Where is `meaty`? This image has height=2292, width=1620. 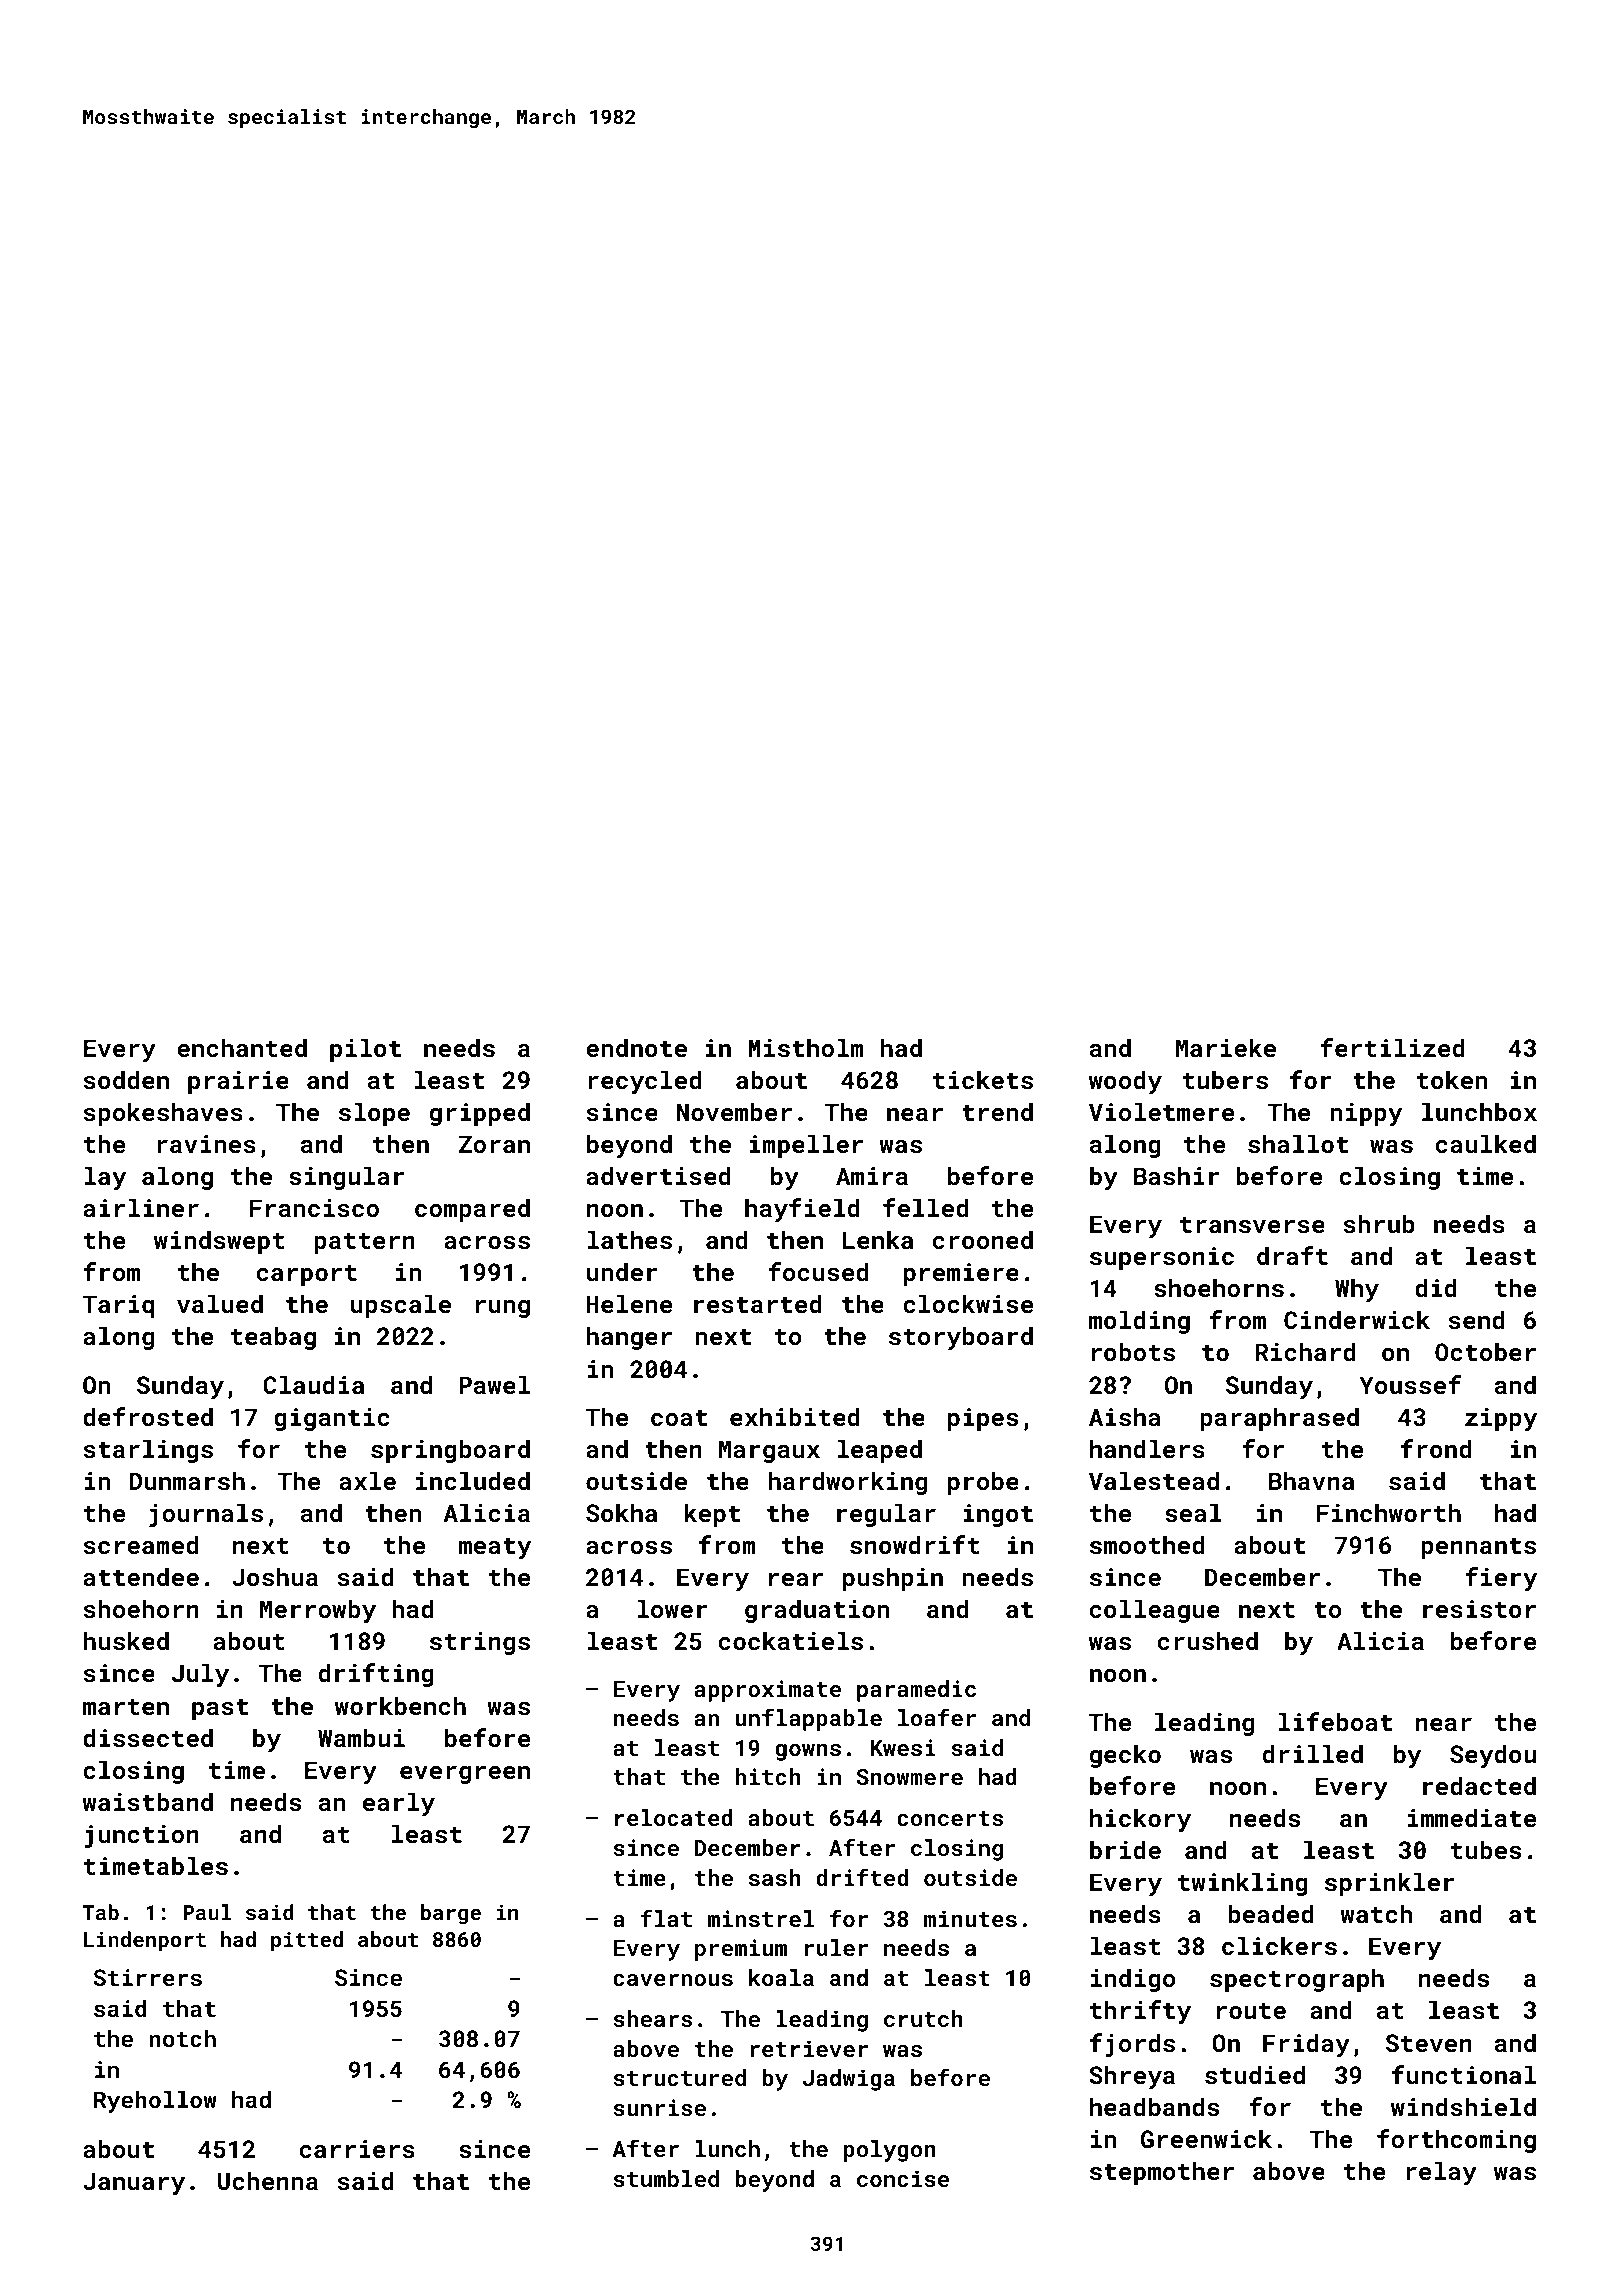 meaty is located at coordinates (495, 1548).
